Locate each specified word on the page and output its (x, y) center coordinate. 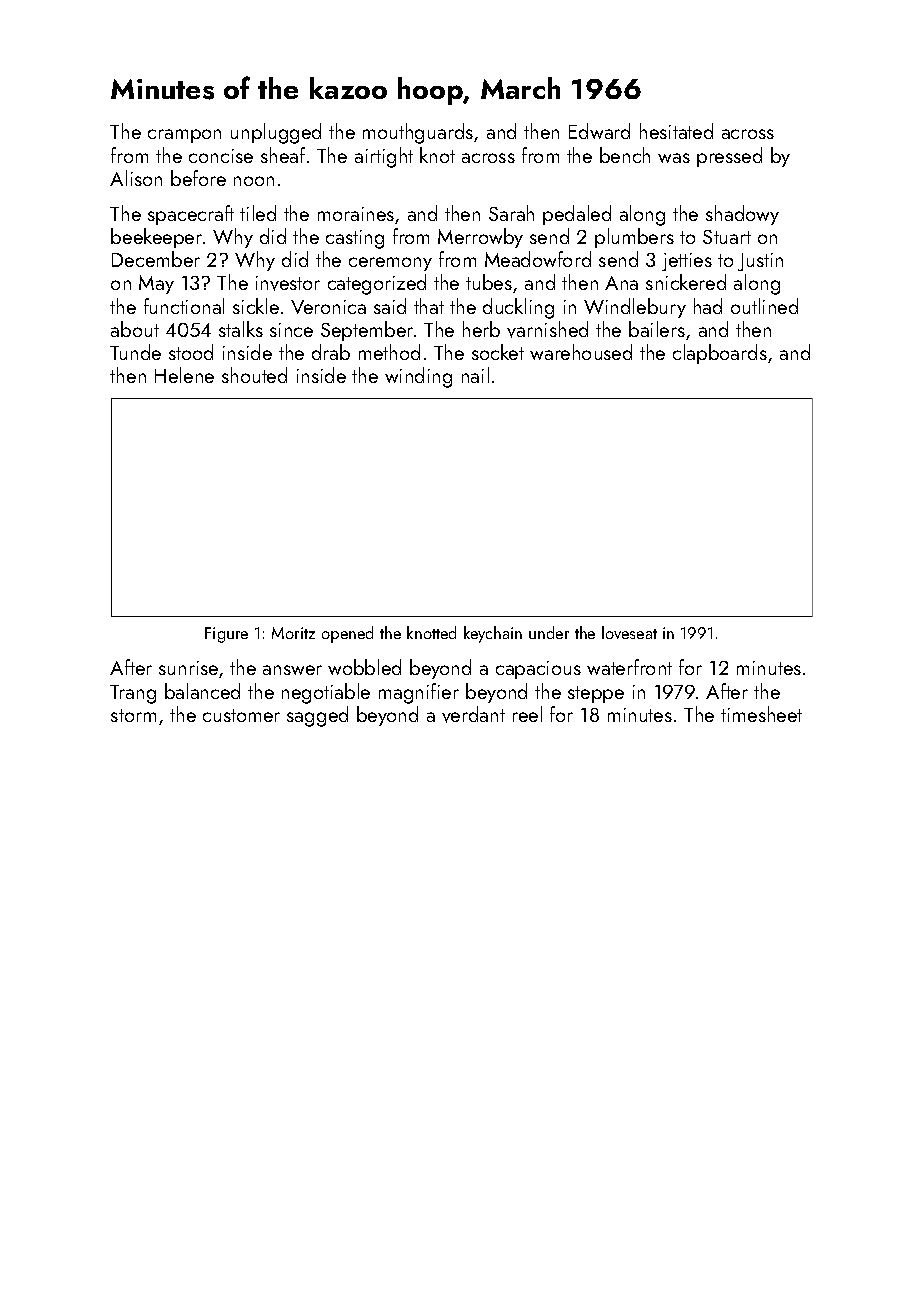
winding (418, 377)
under (549, 632)
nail (475, 375)
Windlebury (635, 308)
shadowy (742, 215)
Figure (226, 635)
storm (133, 715)
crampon (184, 136)
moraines (356, 214)
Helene (184, 375)
